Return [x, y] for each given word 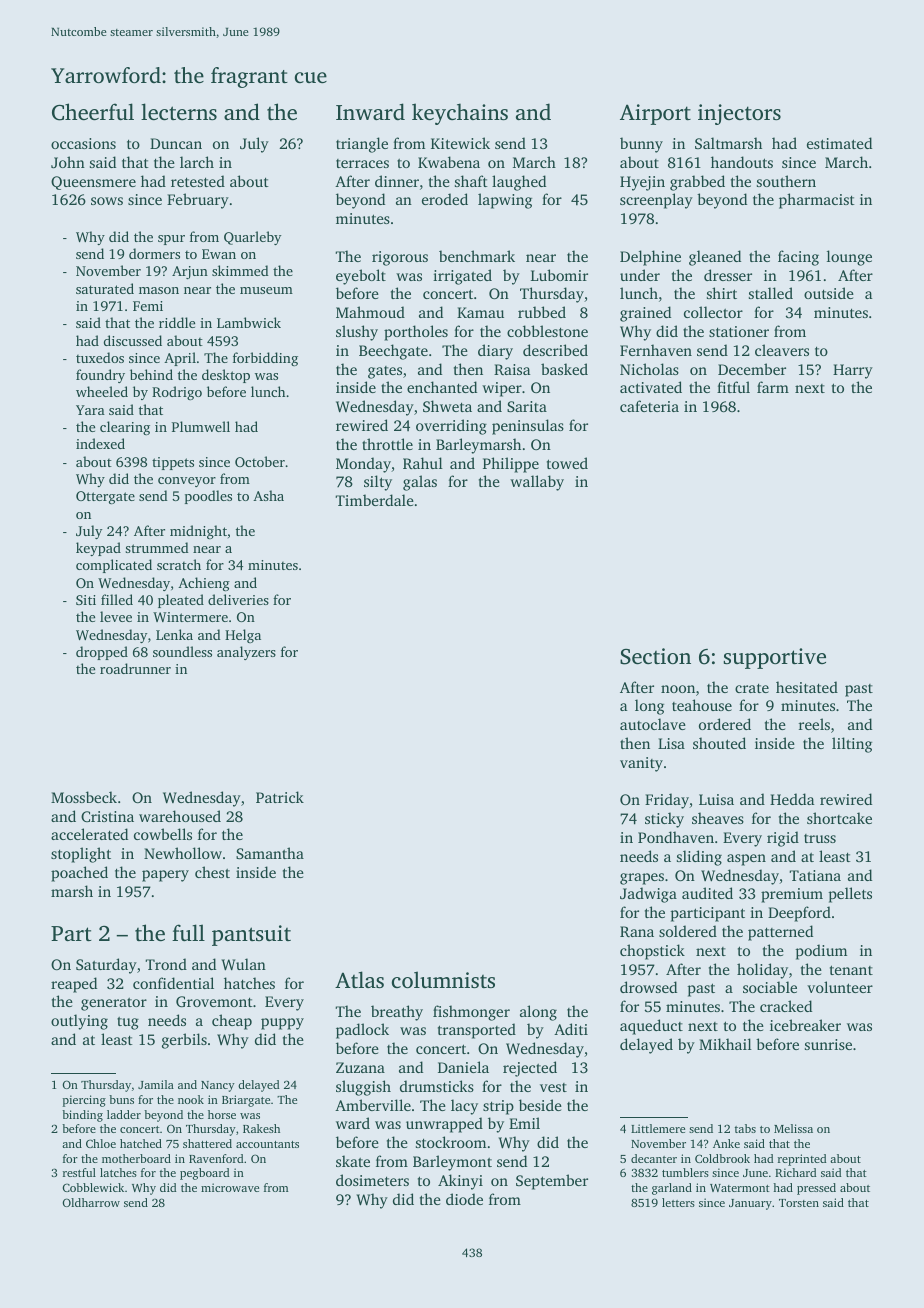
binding [82, 1116]
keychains [460, 114]
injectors [739, 114]
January [750, 1204]
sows [107, 201]
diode [464, 1199]
